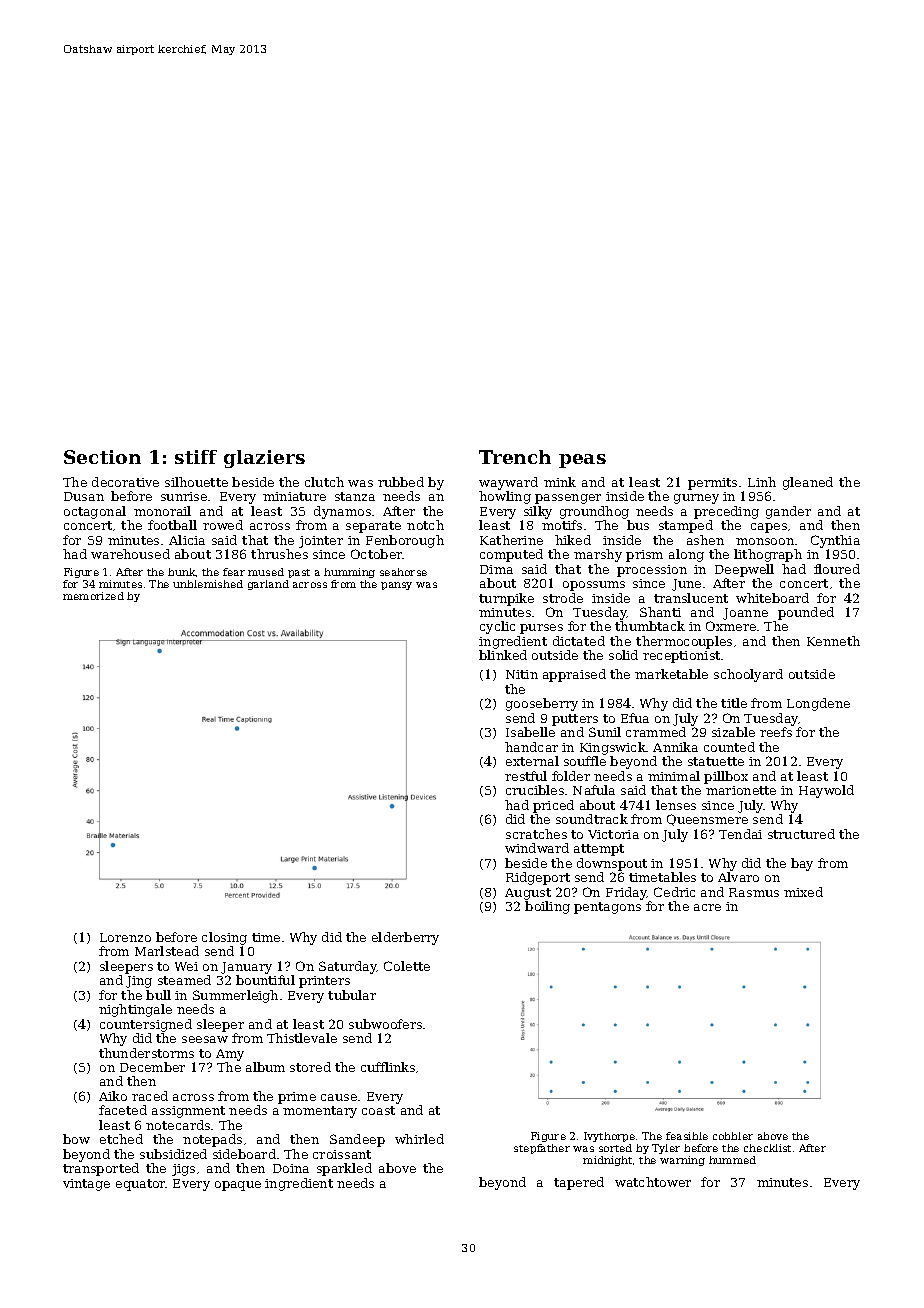 This screenshot has width=924, height=1308. I want to click on boiling, so click(547, 907).
